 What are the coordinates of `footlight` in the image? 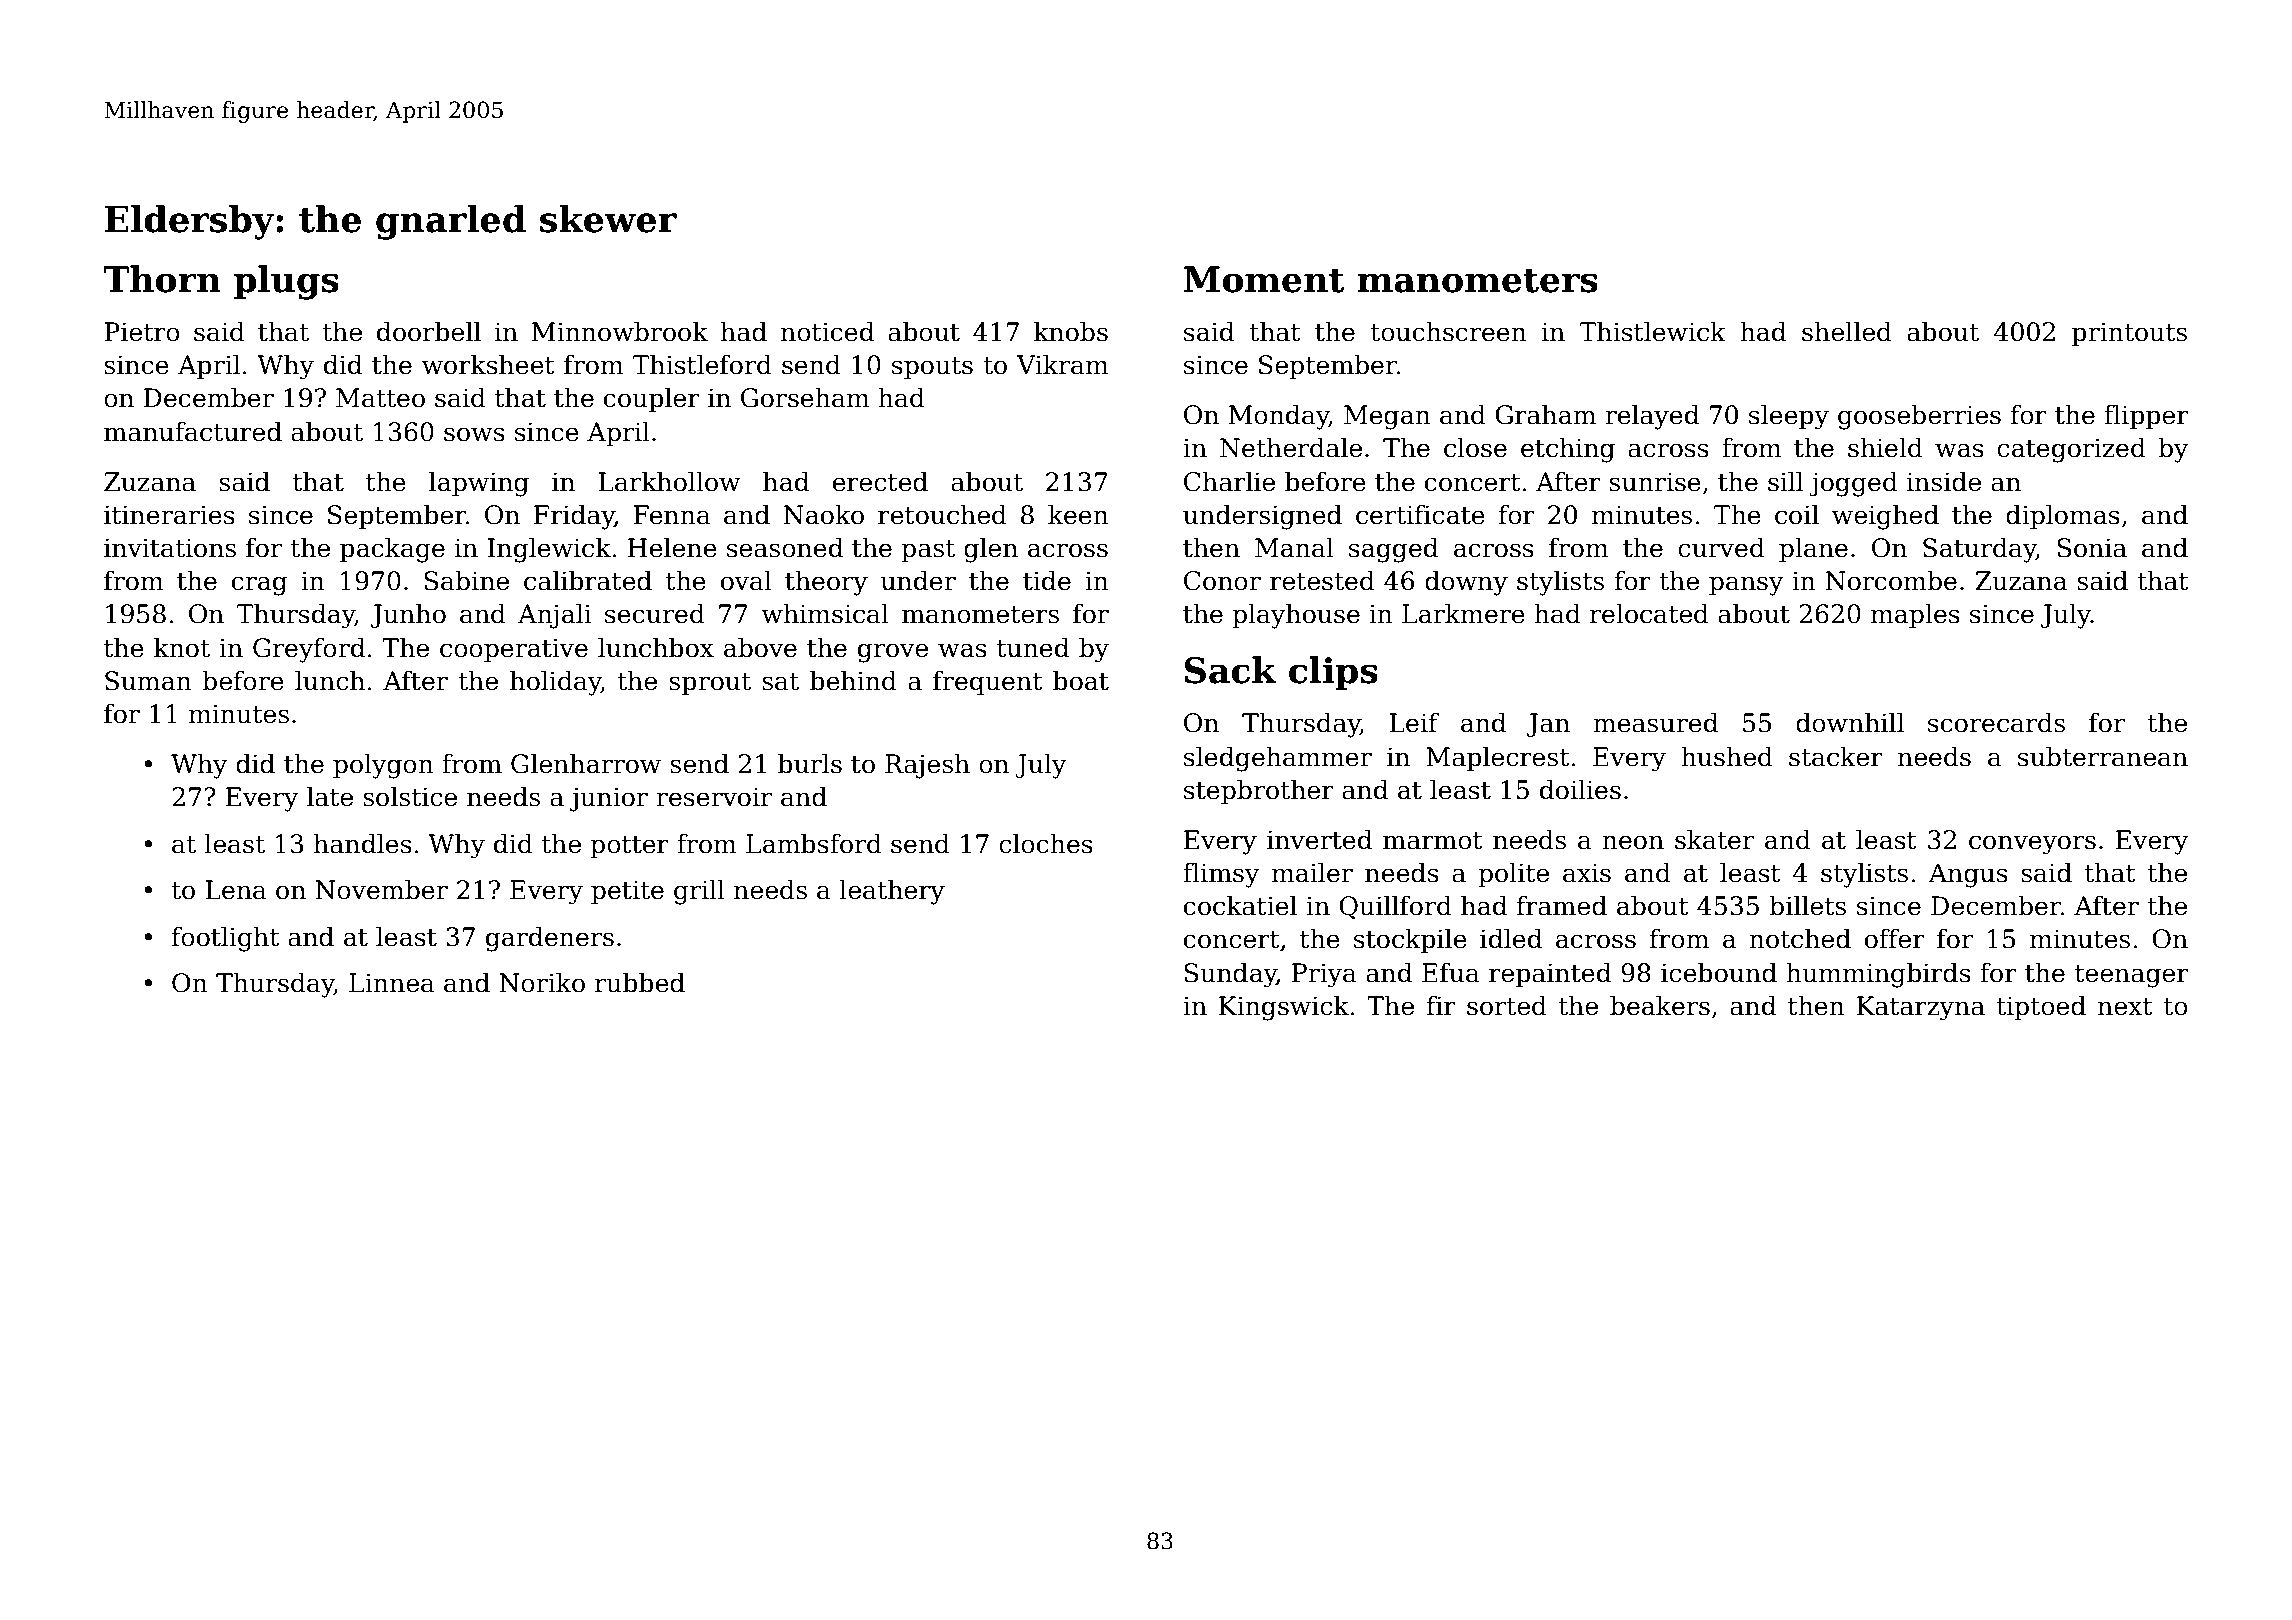 It's located at (226, 939).
